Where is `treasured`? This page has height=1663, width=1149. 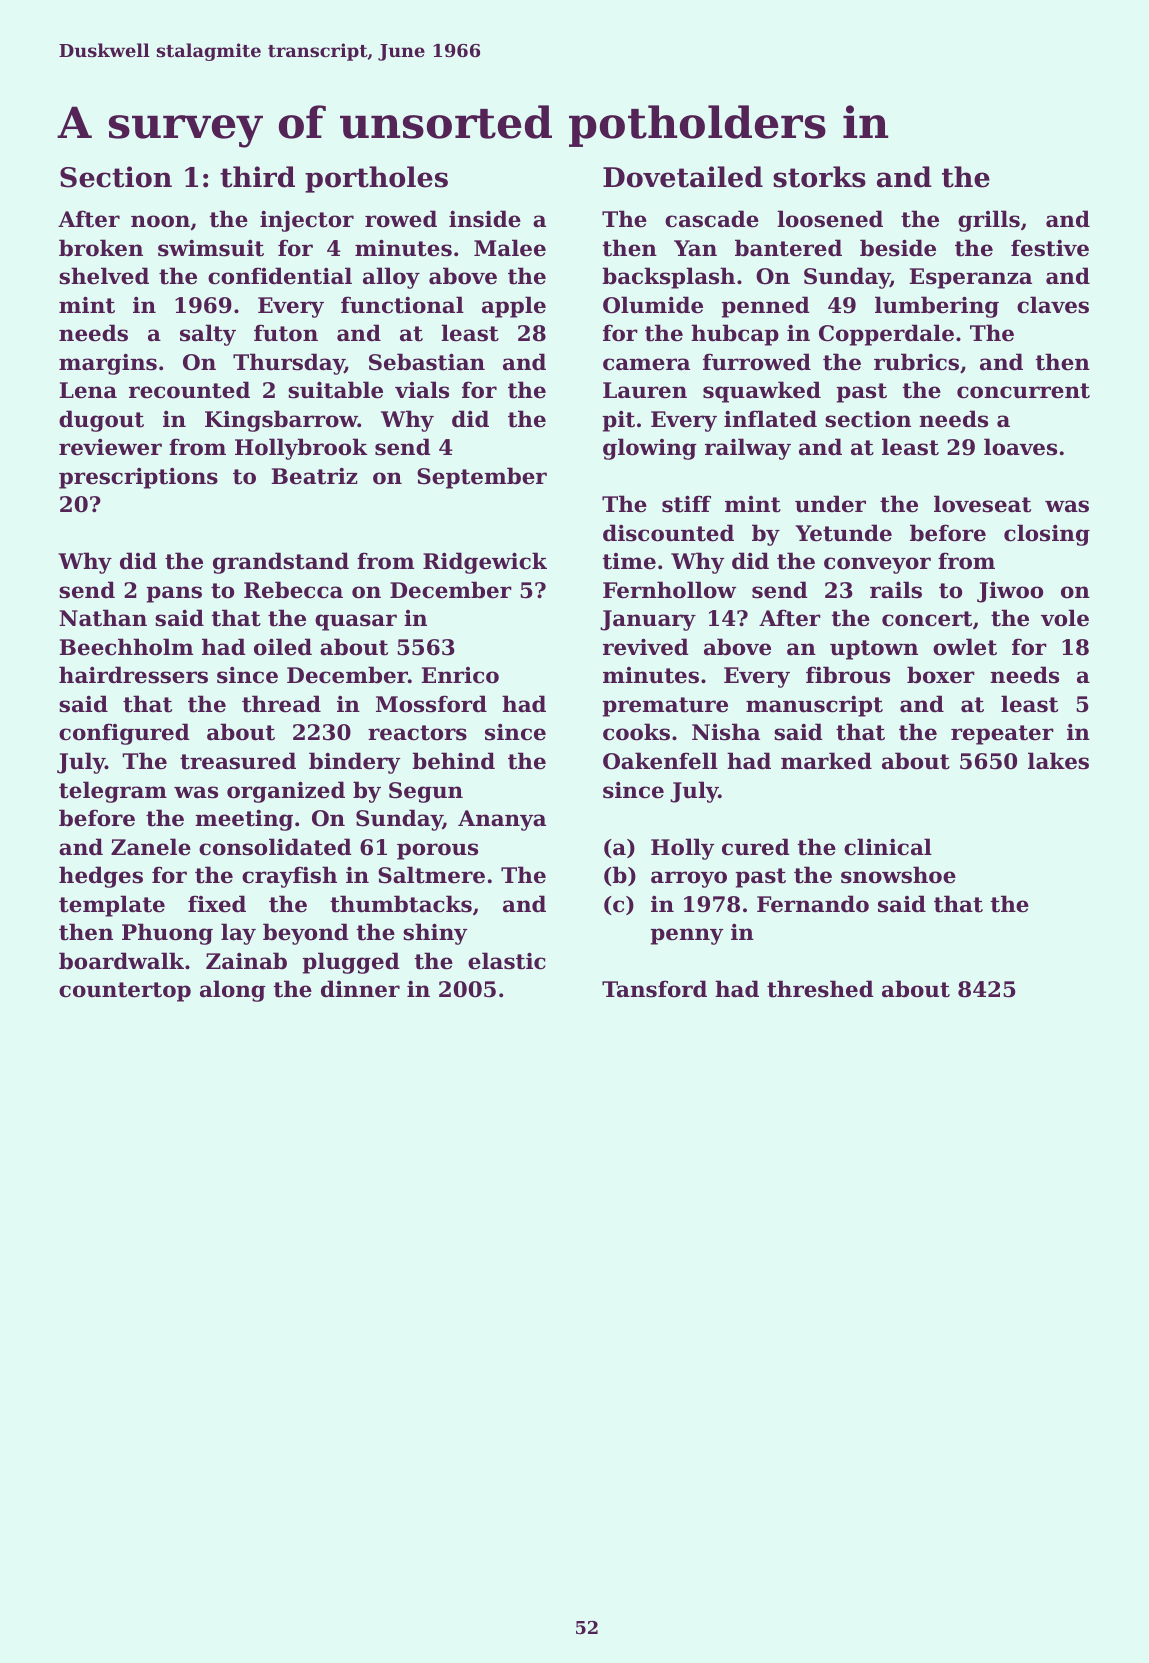 treasured is located at coordinates (238, 761).
